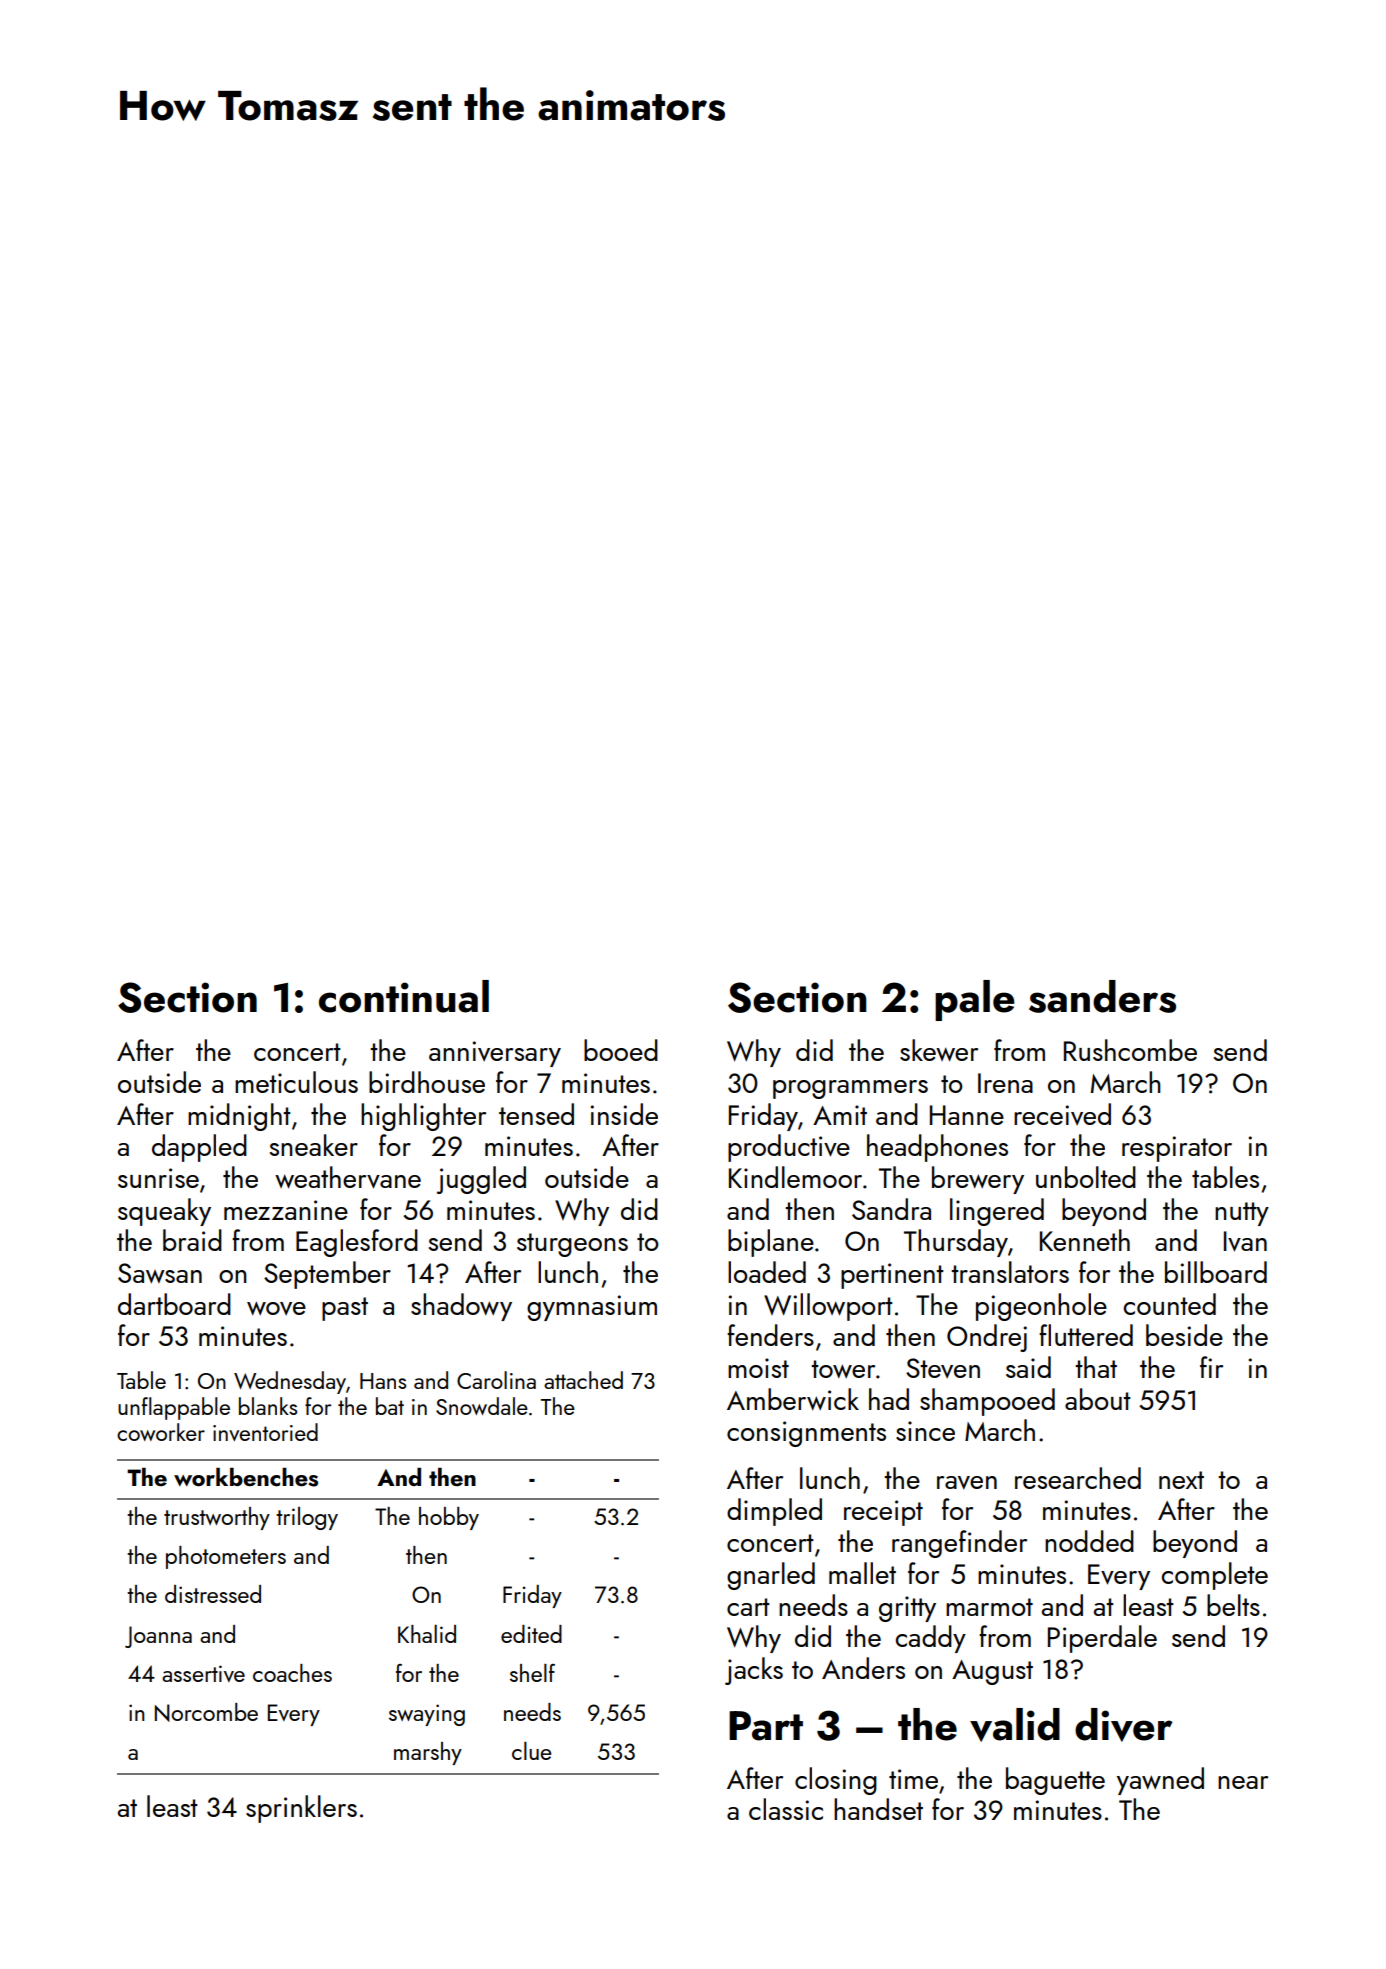  Describe the element at coordinates (217, 1518) in the page. I see `trustworthy` at that location.
